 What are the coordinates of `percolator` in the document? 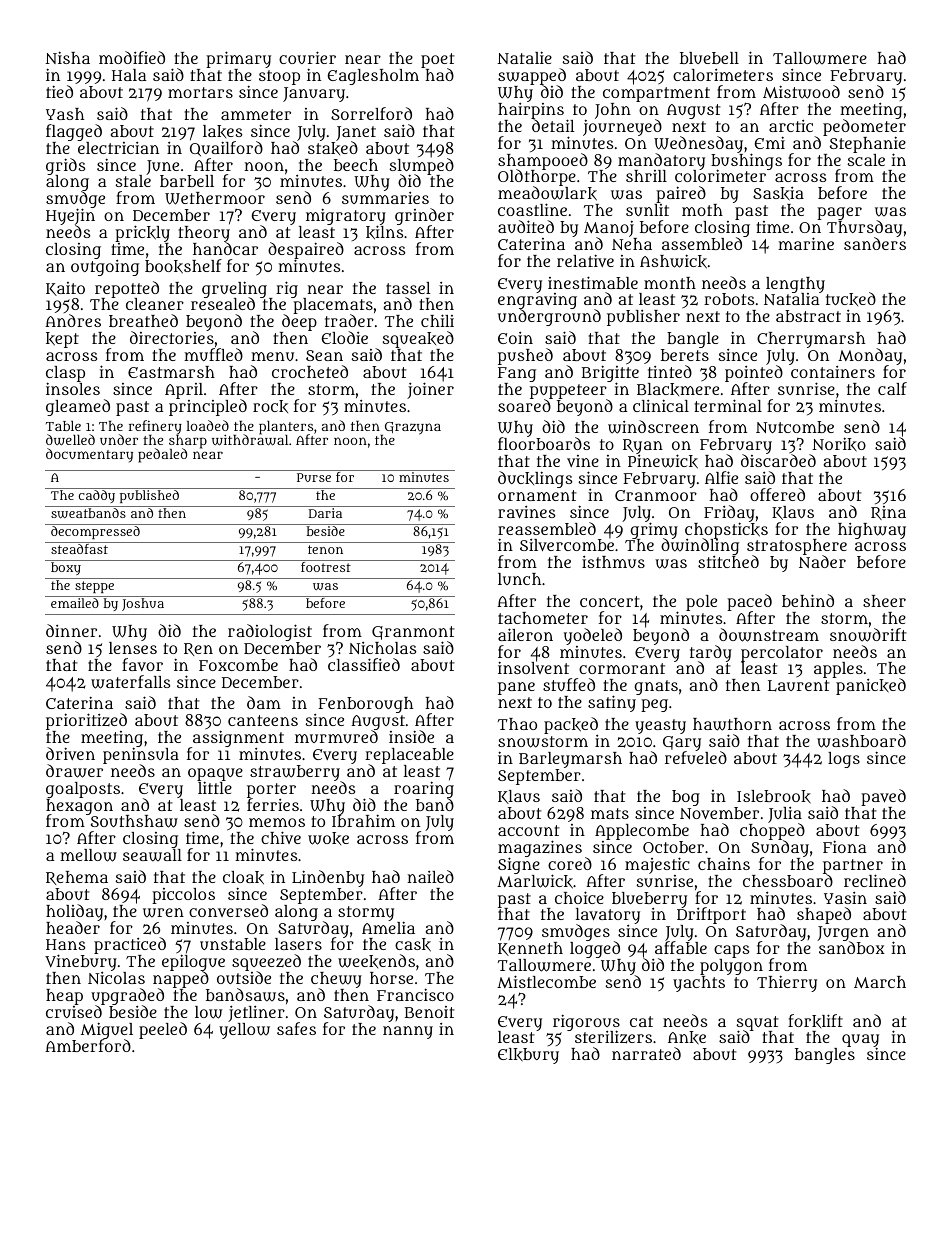 It's located at (782, 654).
